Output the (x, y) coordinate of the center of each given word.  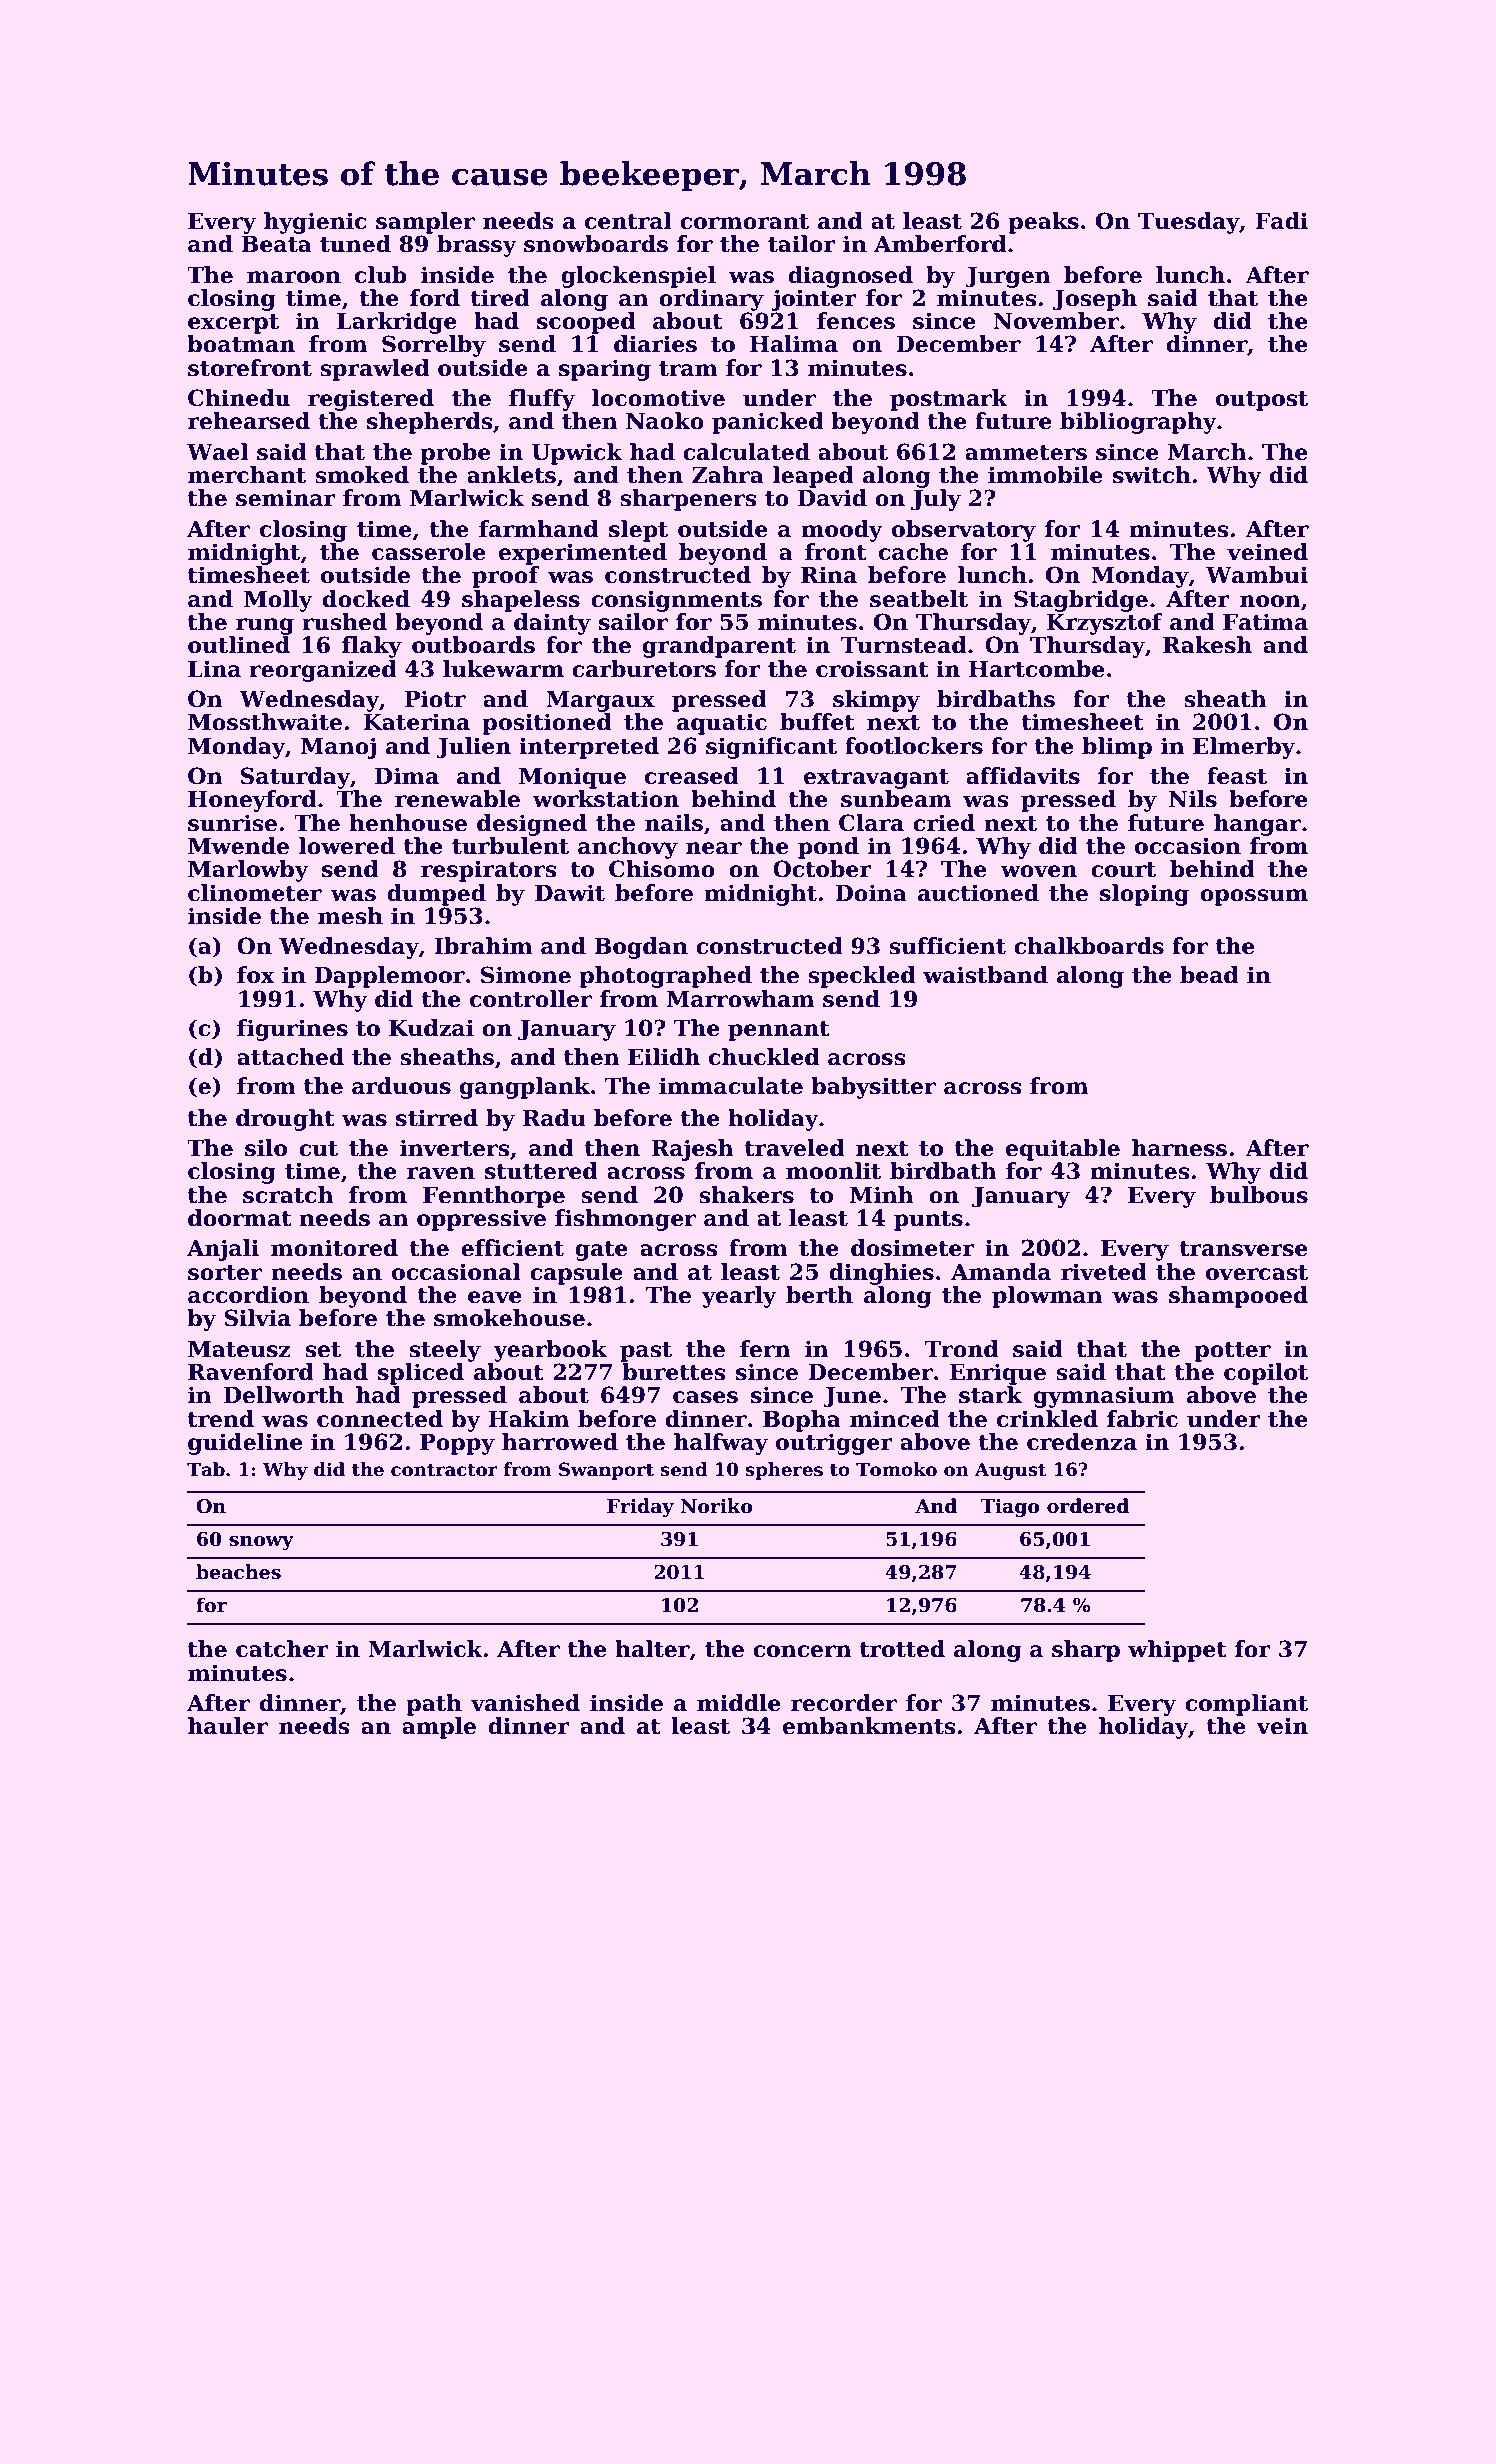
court (1123, 870)
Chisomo (662, 869)
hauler (228, 1726)
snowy (261, 1543)
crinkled (1047, 1419)
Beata (276, 244)
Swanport (606, 1471)
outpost (1262, 401)
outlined (239, 645)
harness (1179, 1148)
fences (856, 321)
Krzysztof (1105, 624)
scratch (288, 1195)
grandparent (719, 647)
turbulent (510, 846)
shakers (746, 1195)
